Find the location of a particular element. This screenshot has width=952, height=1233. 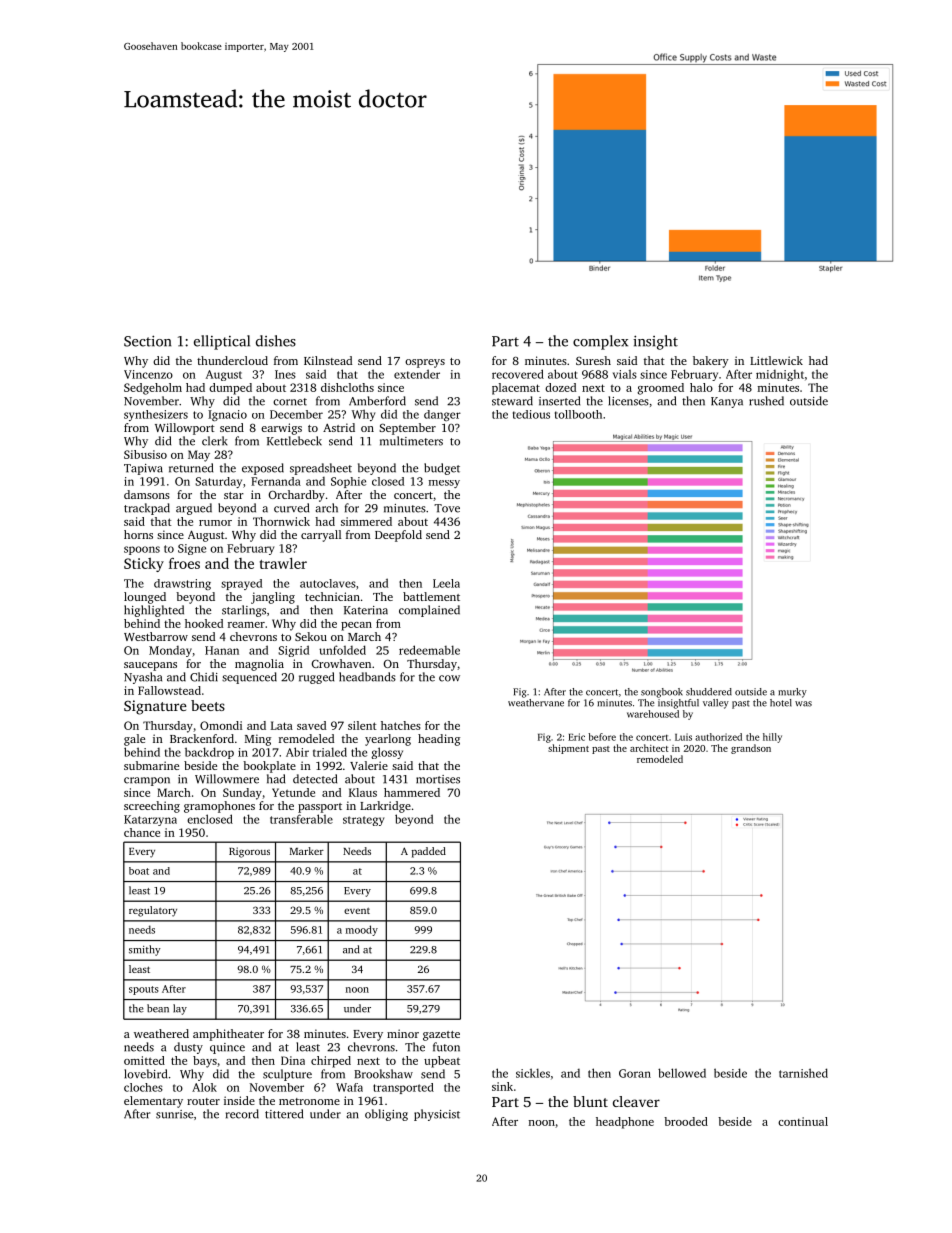

ospreys is located at coordinates (425, 363).
